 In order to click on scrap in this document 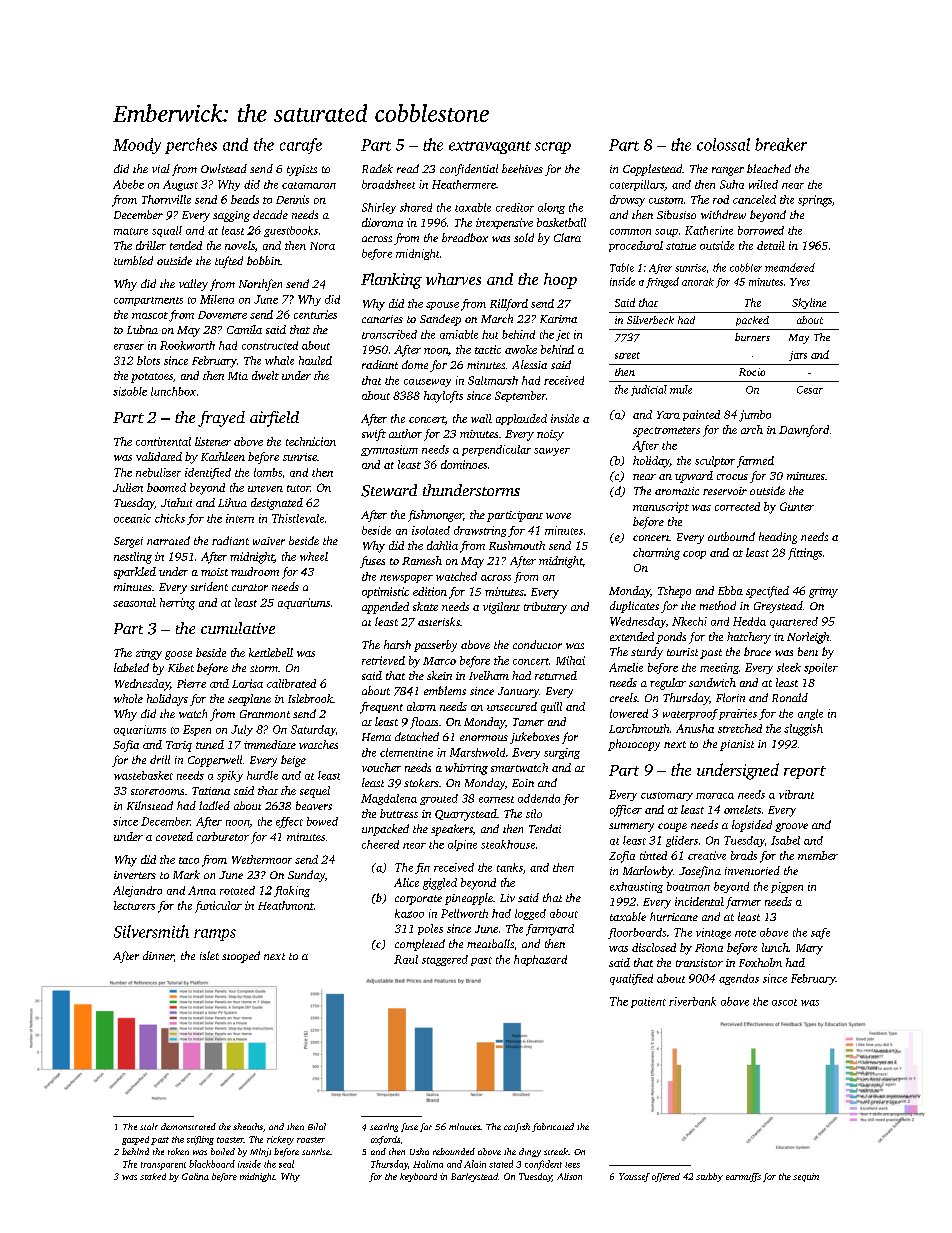, I will do `click(553, 148)`.
